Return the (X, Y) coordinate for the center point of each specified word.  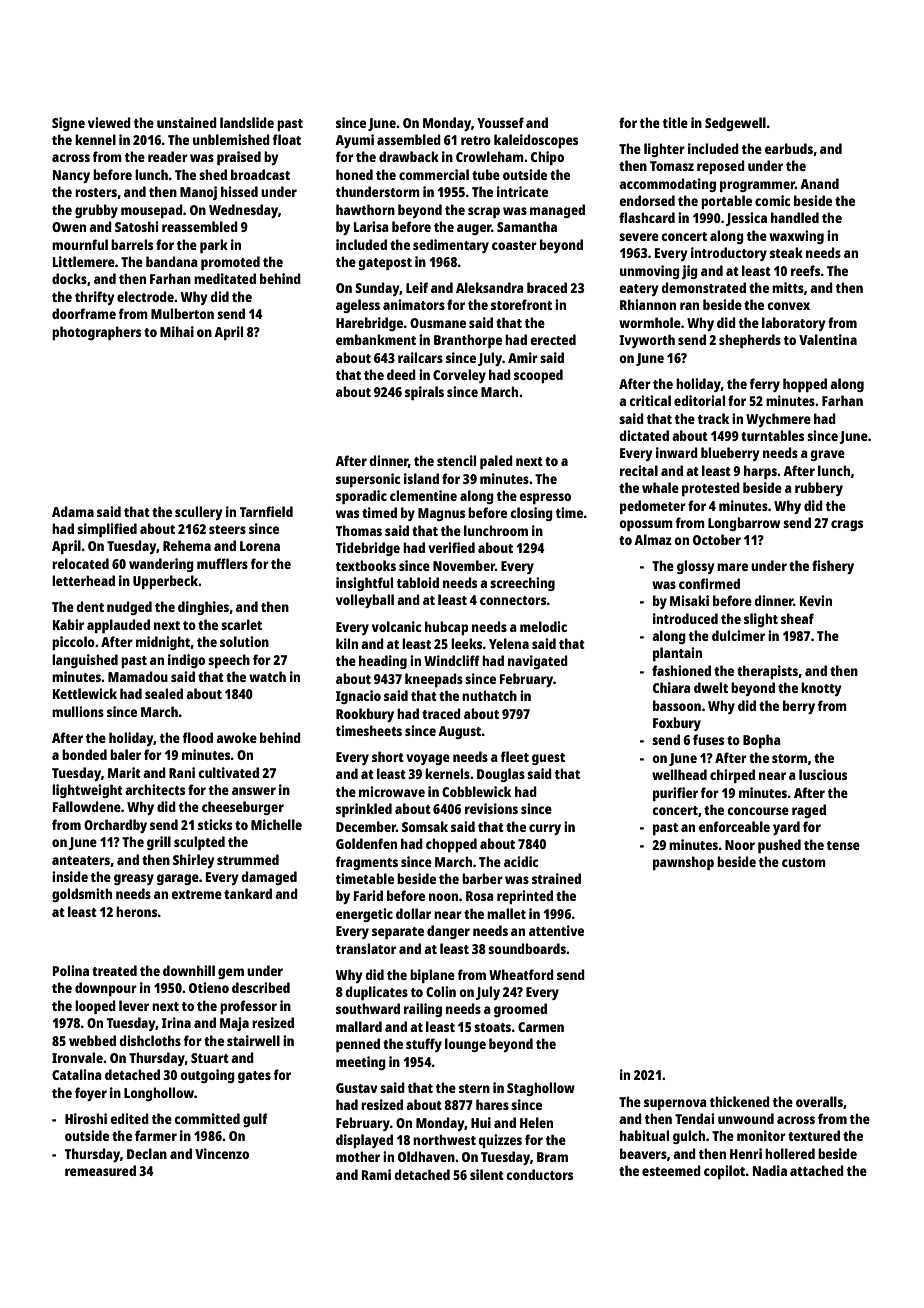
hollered (790, 1153)
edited (129, 1118)
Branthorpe (468, 341)
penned (358, 1045)
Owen (69, 227)
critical (650, 400)
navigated (538, 662)
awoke (236, 737)
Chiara (672, 687)
